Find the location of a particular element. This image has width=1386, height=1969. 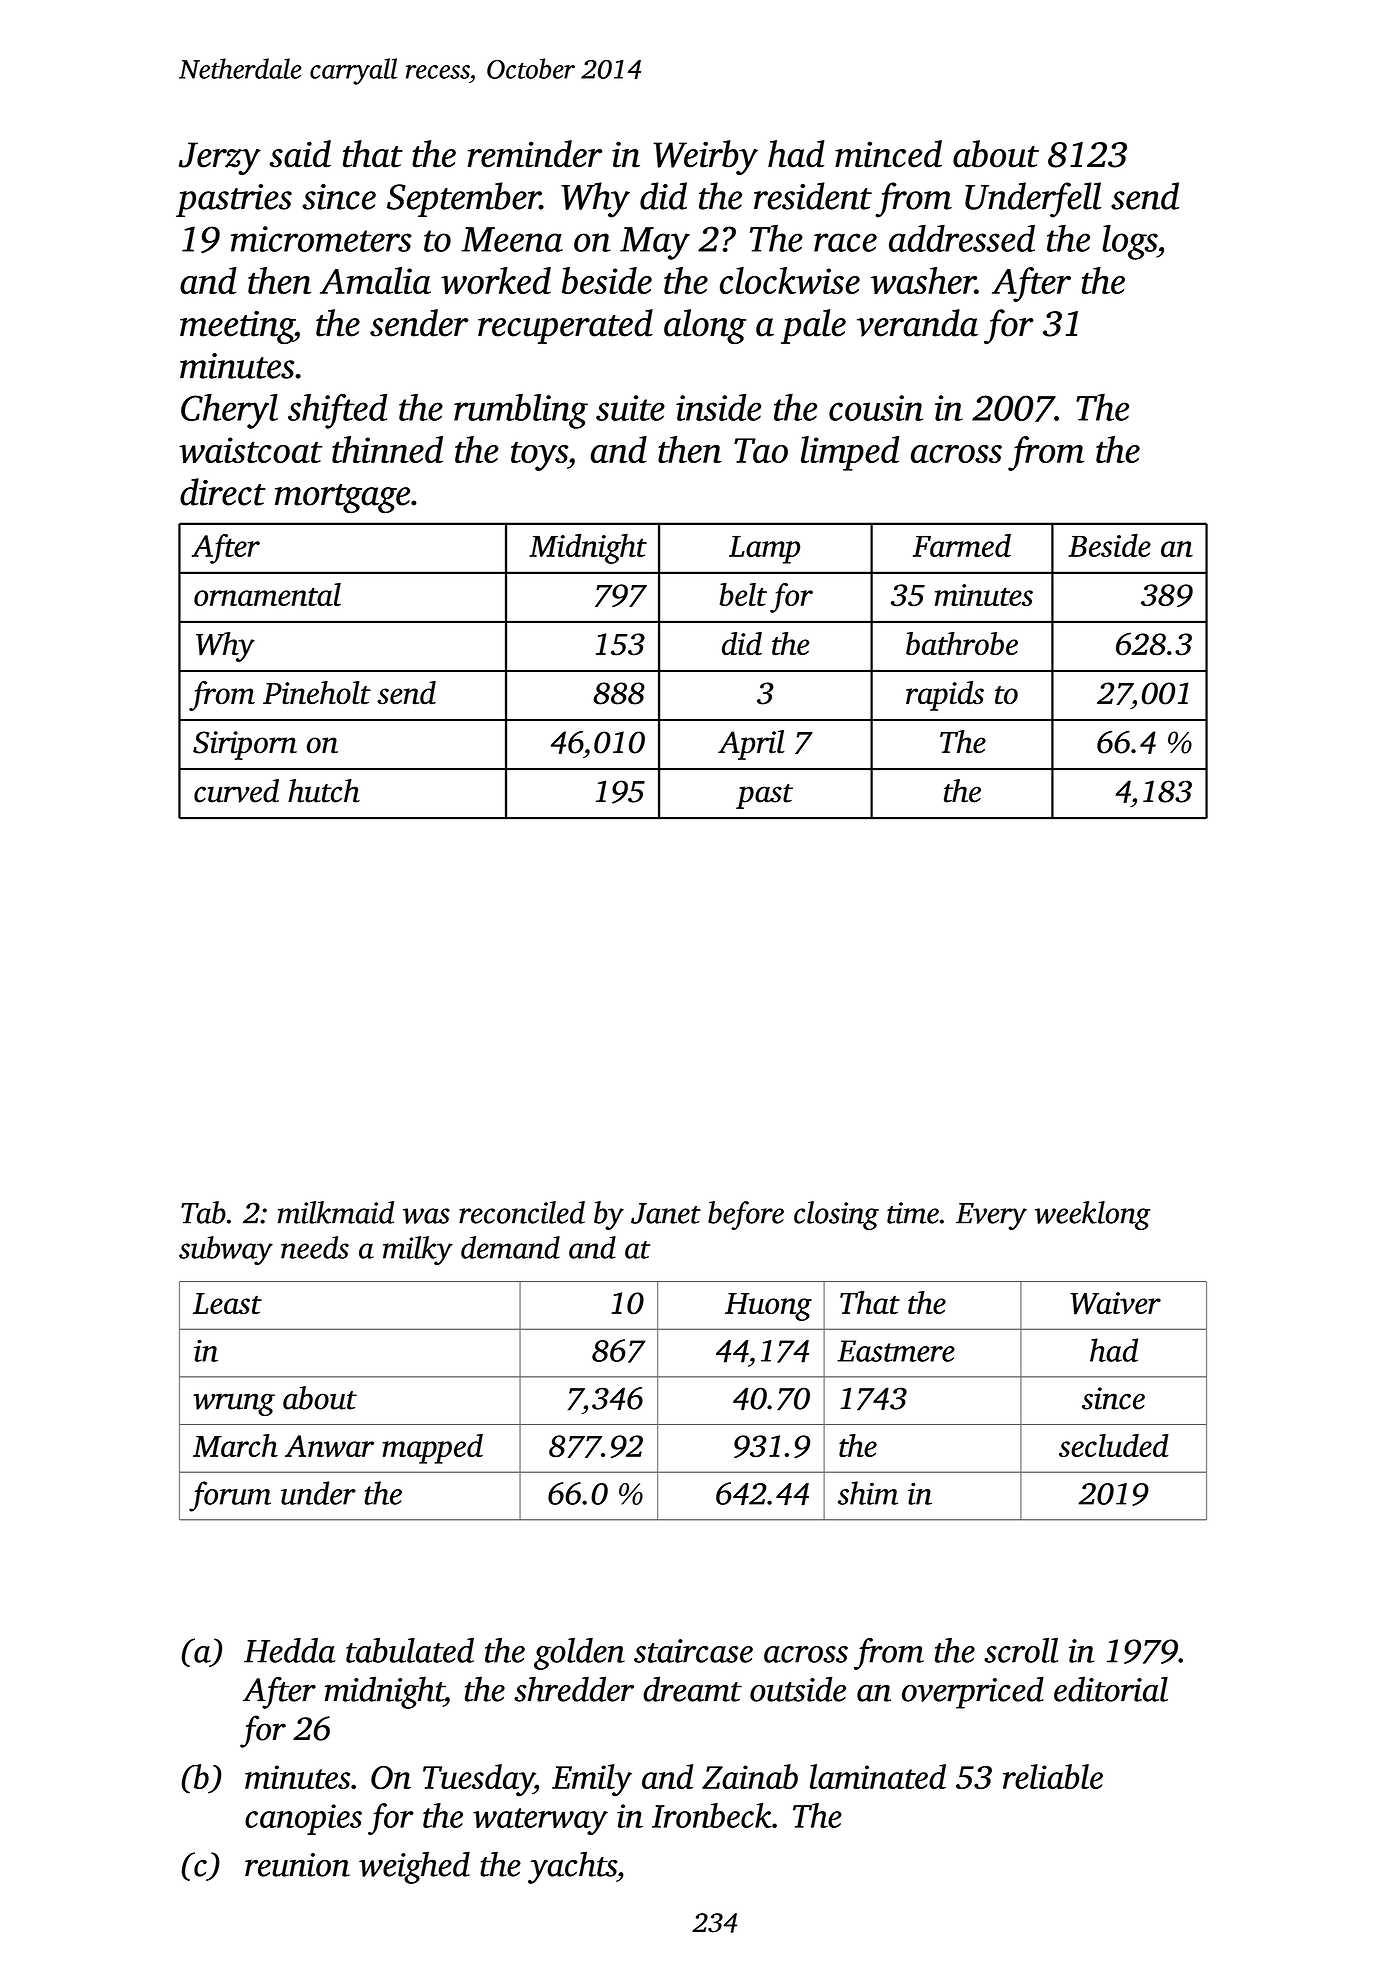

Cheryl is located at coordinates (229, 411).
